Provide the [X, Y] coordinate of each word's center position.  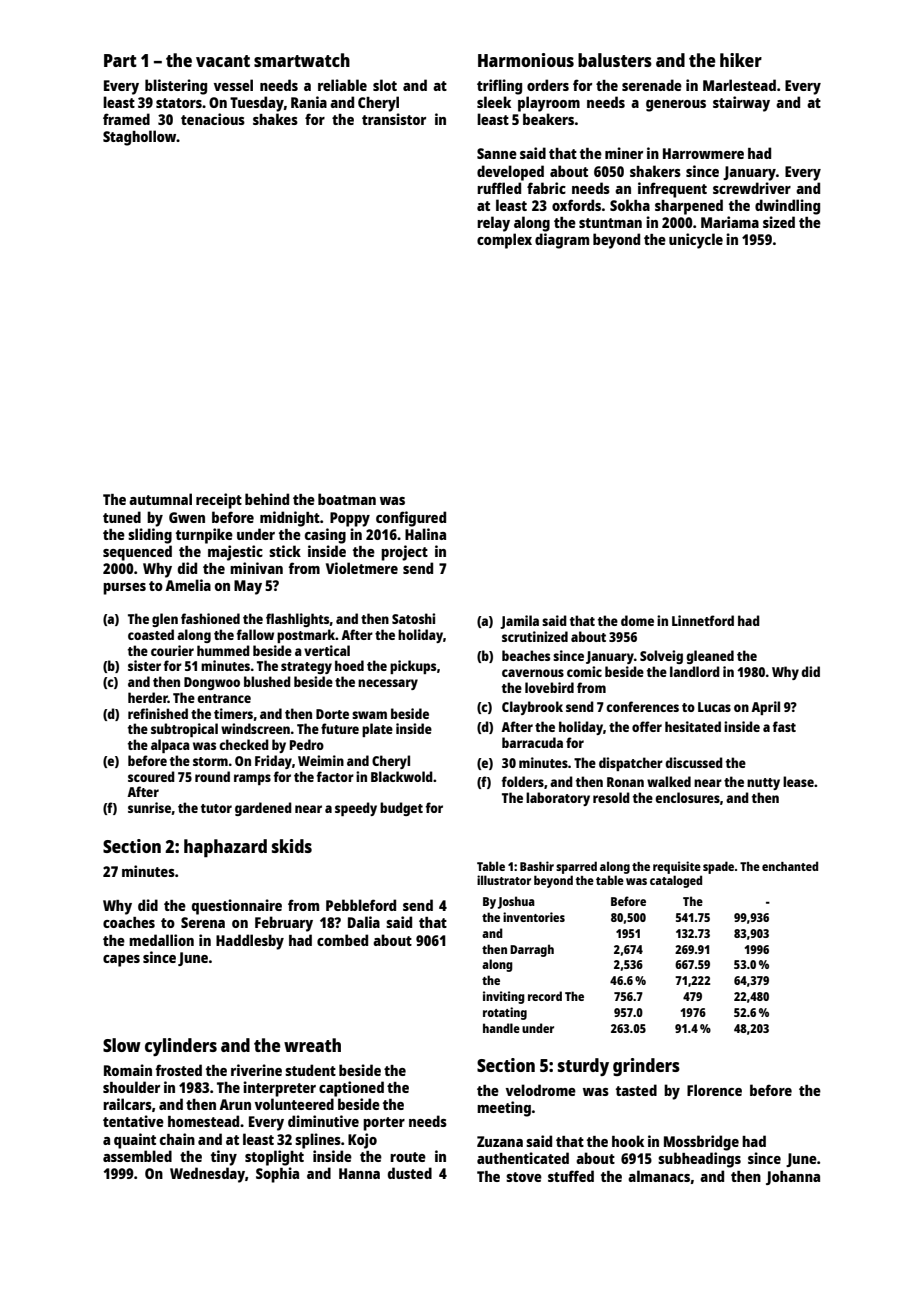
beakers [548, 119]
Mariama [730, 222]
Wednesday [207, 1175]
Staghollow [140, 138]
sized [779, 222]
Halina [425, 534]
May [248, 587]
